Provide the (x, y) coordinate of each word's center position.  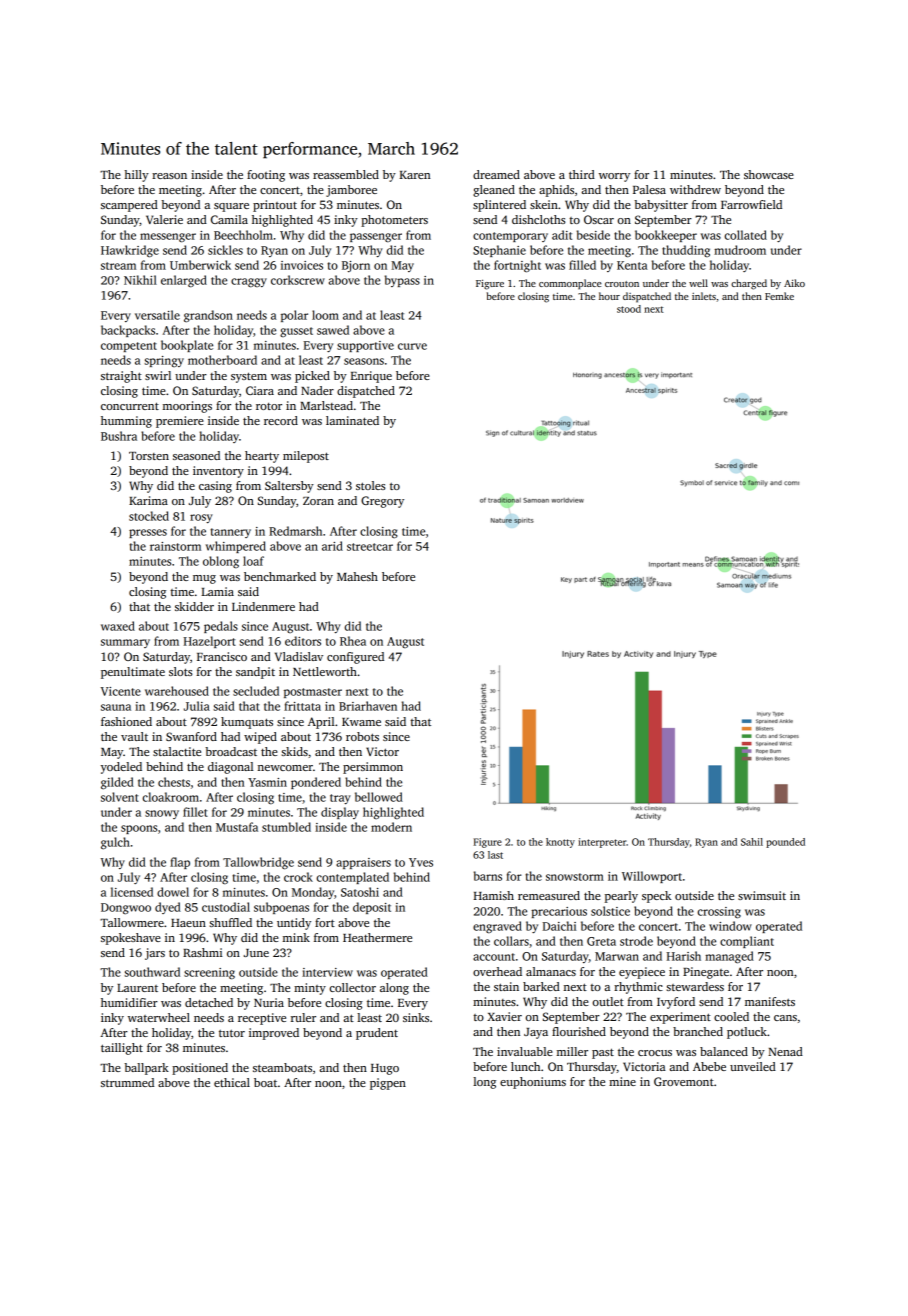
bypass (402, 281)
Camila (229, 219)
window (730, 926)
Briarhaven (368, 706)
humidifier (129, 1002)
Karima (148, 500)
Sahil (752, 842)
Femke (779, 296)
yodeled (121, 768)
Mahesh (357, 576)
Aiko (794, 283)
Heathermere (377, 937)
